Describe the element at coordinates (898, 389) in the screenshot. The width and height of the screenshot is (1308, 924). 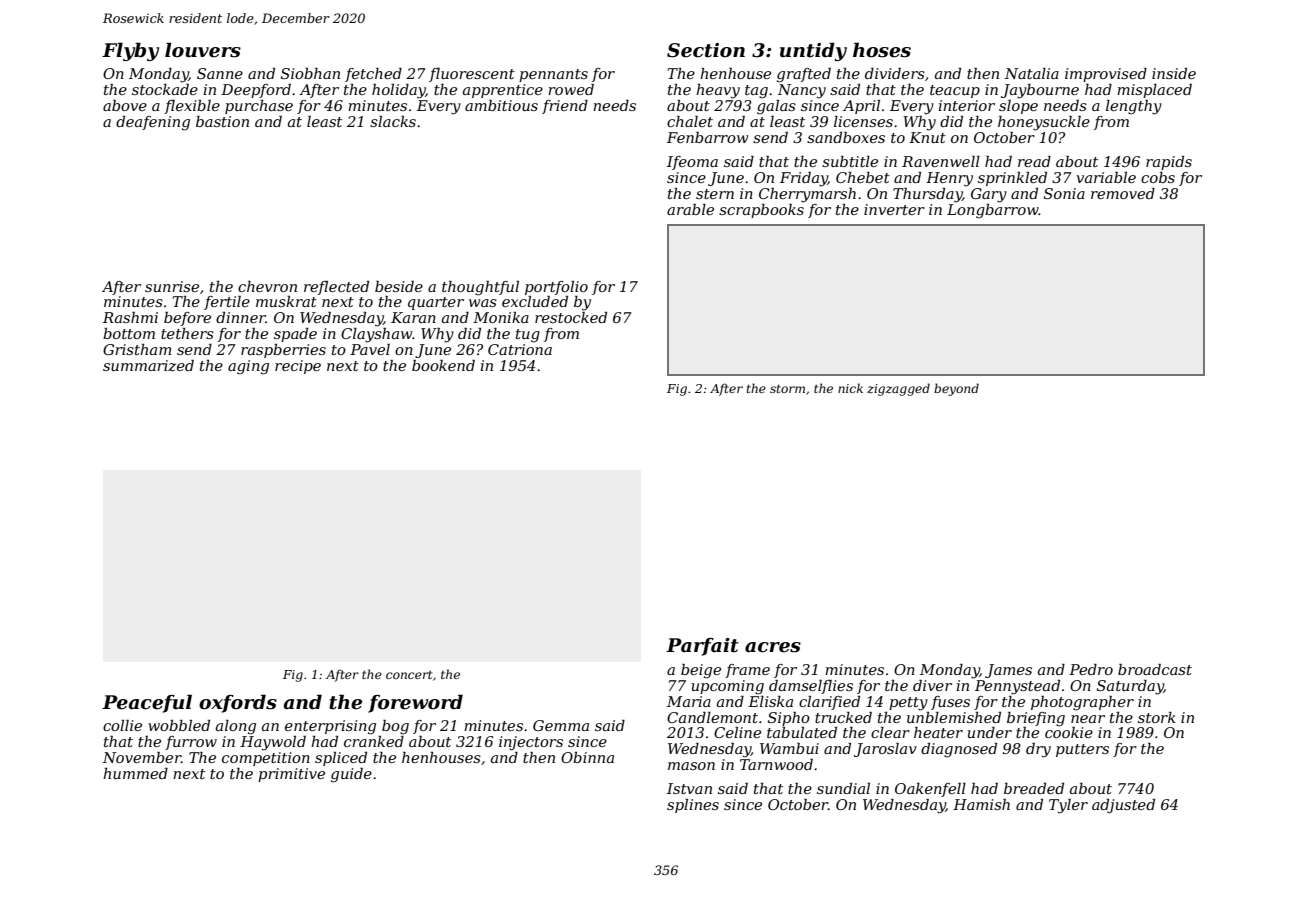
I see `zigzagged` at that location.
